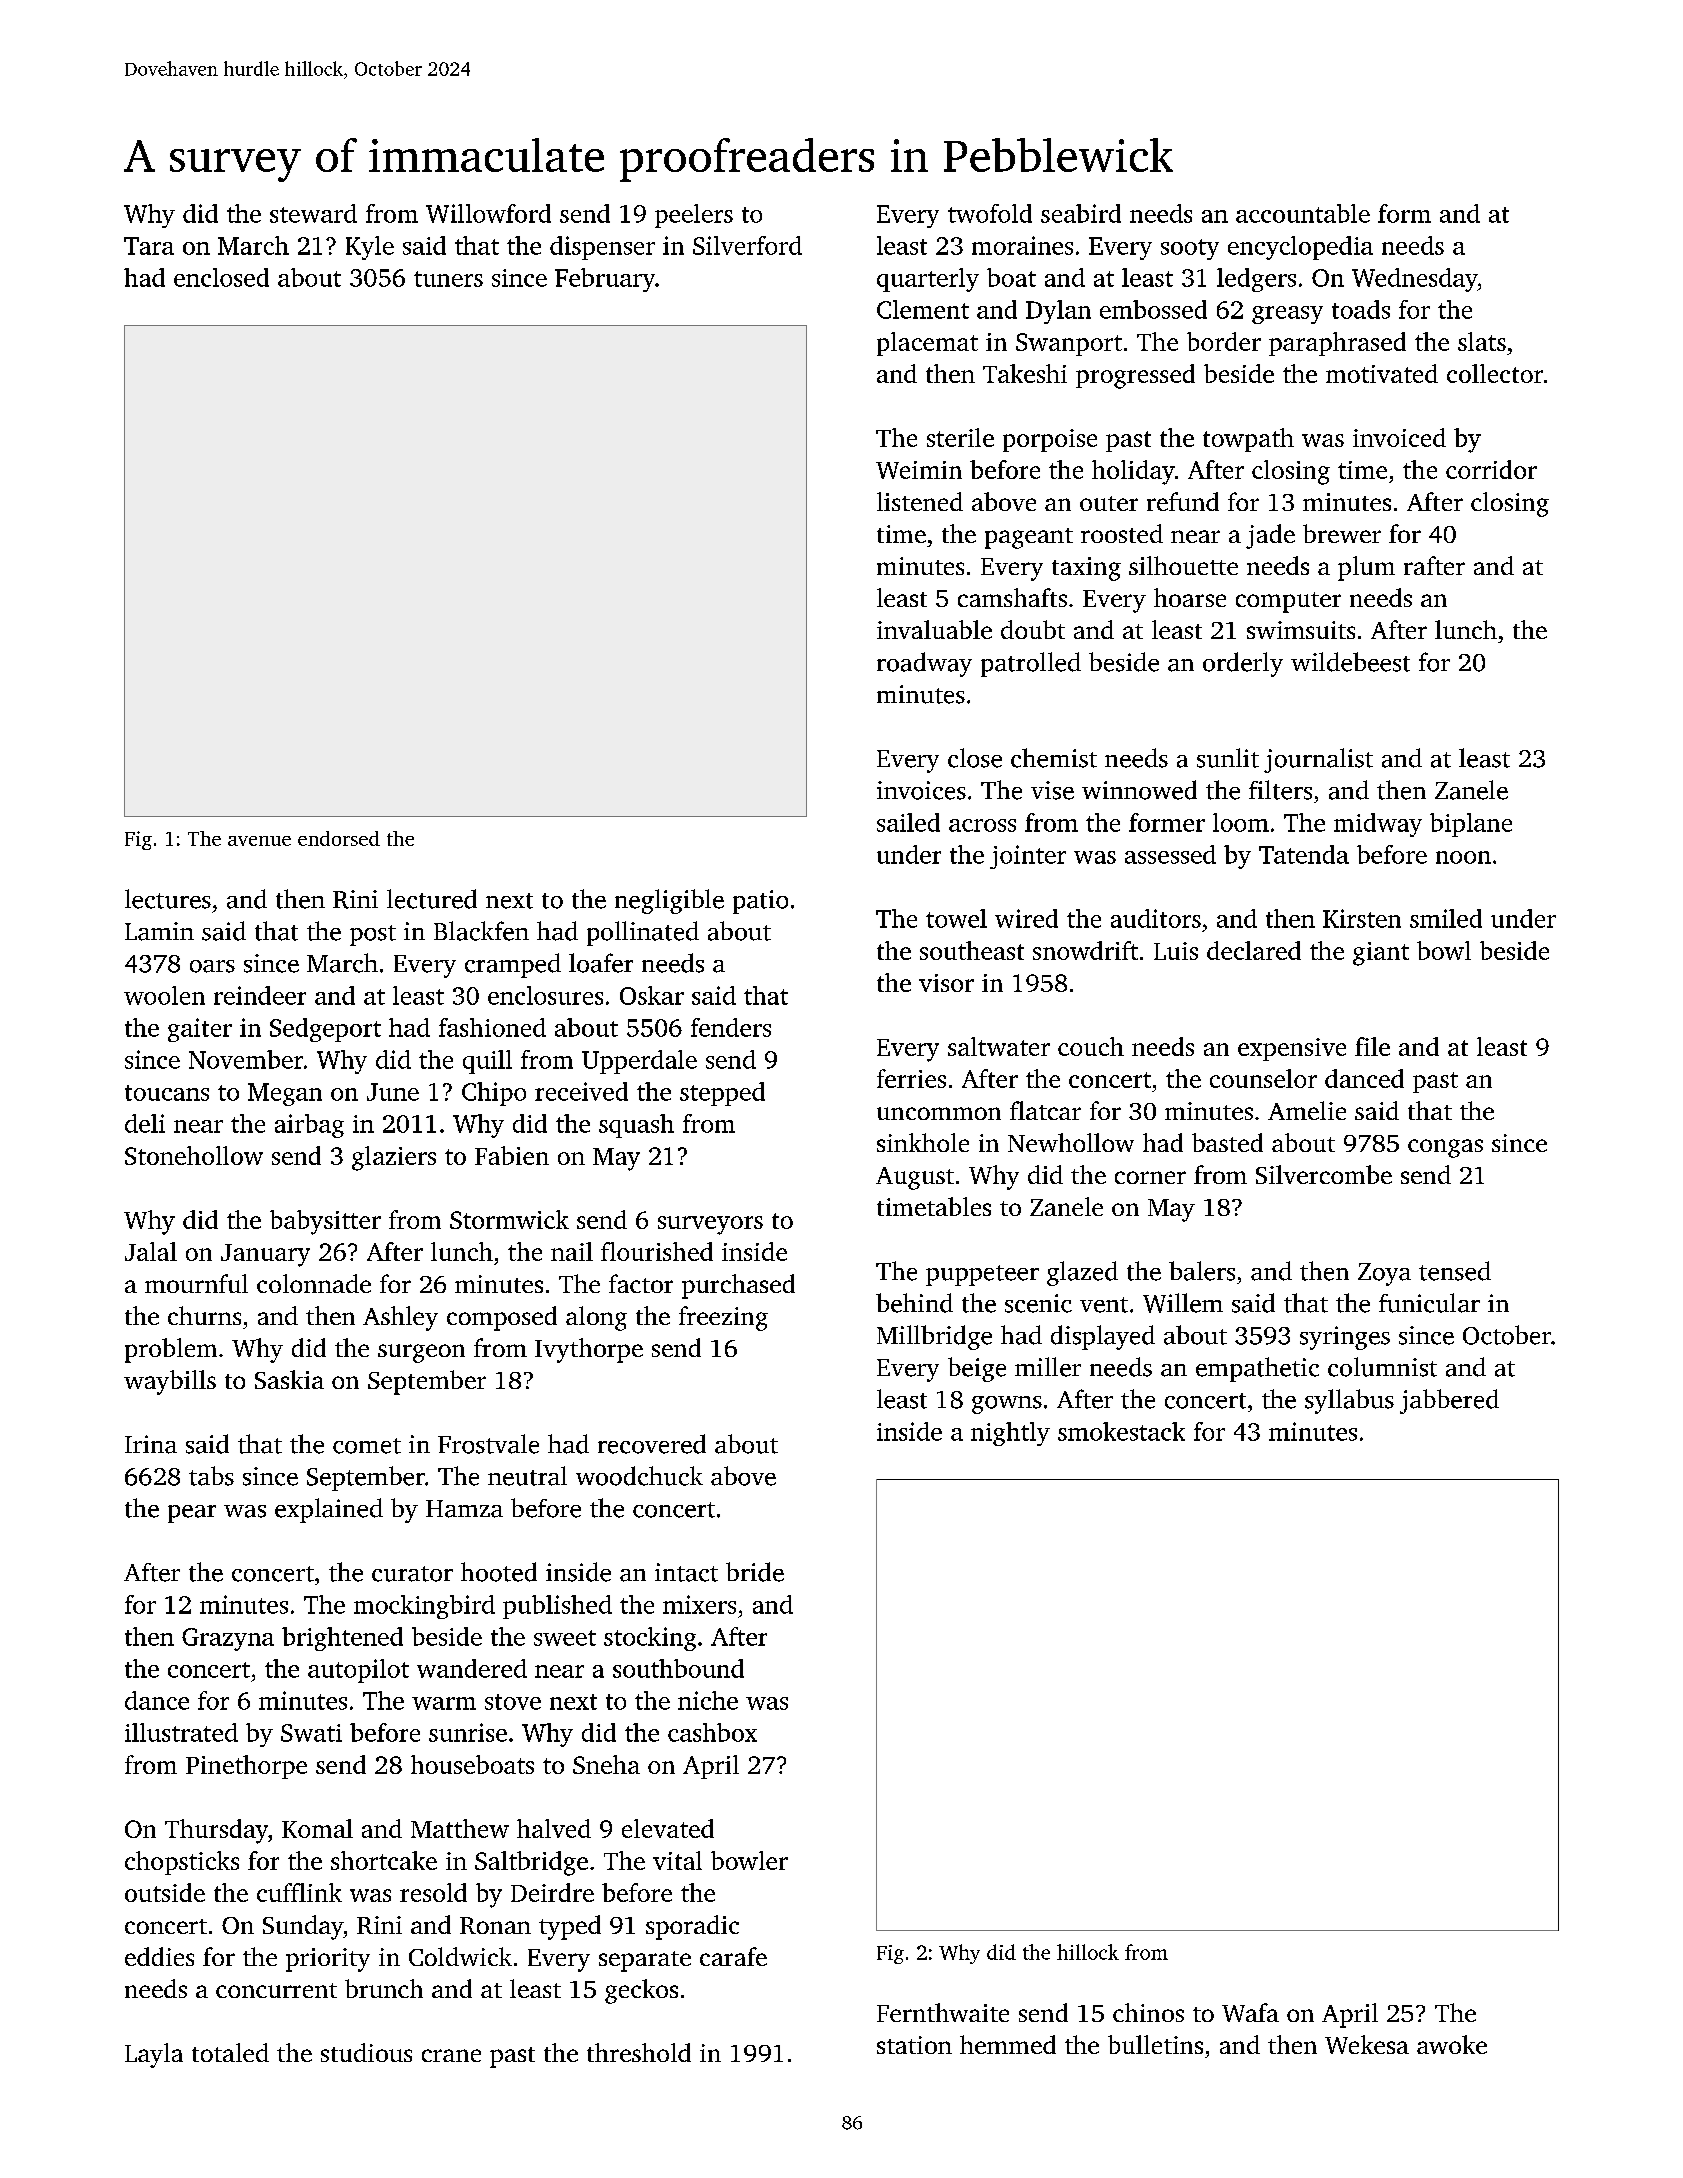 This screenshot has width=1683, height=2178. What do you see at coordinates (694, 216) in the screenshot?
I see `peelers` at bounding box center [694, 216].
